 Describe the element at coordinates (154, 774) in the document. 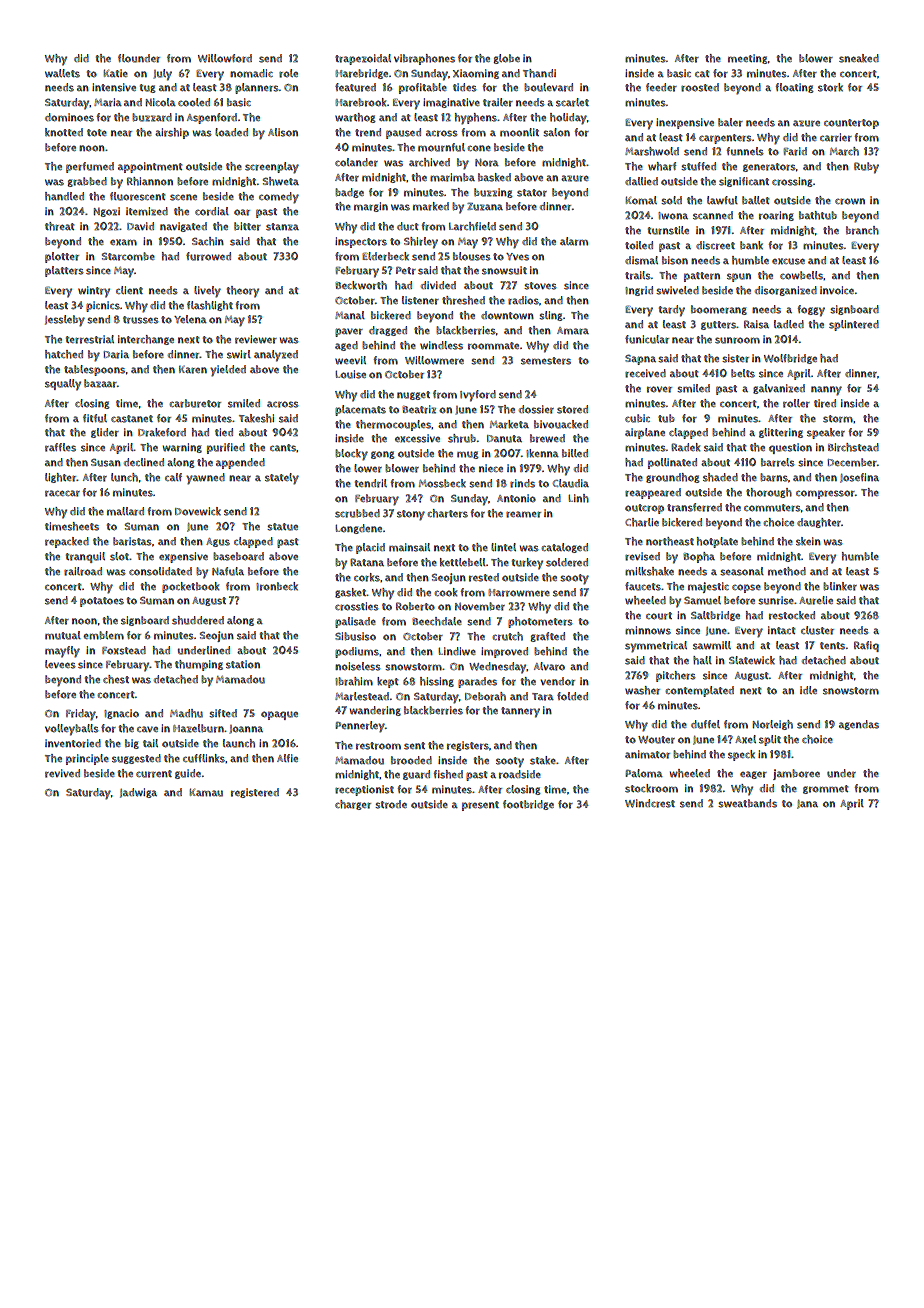

I see `current` at that location.
